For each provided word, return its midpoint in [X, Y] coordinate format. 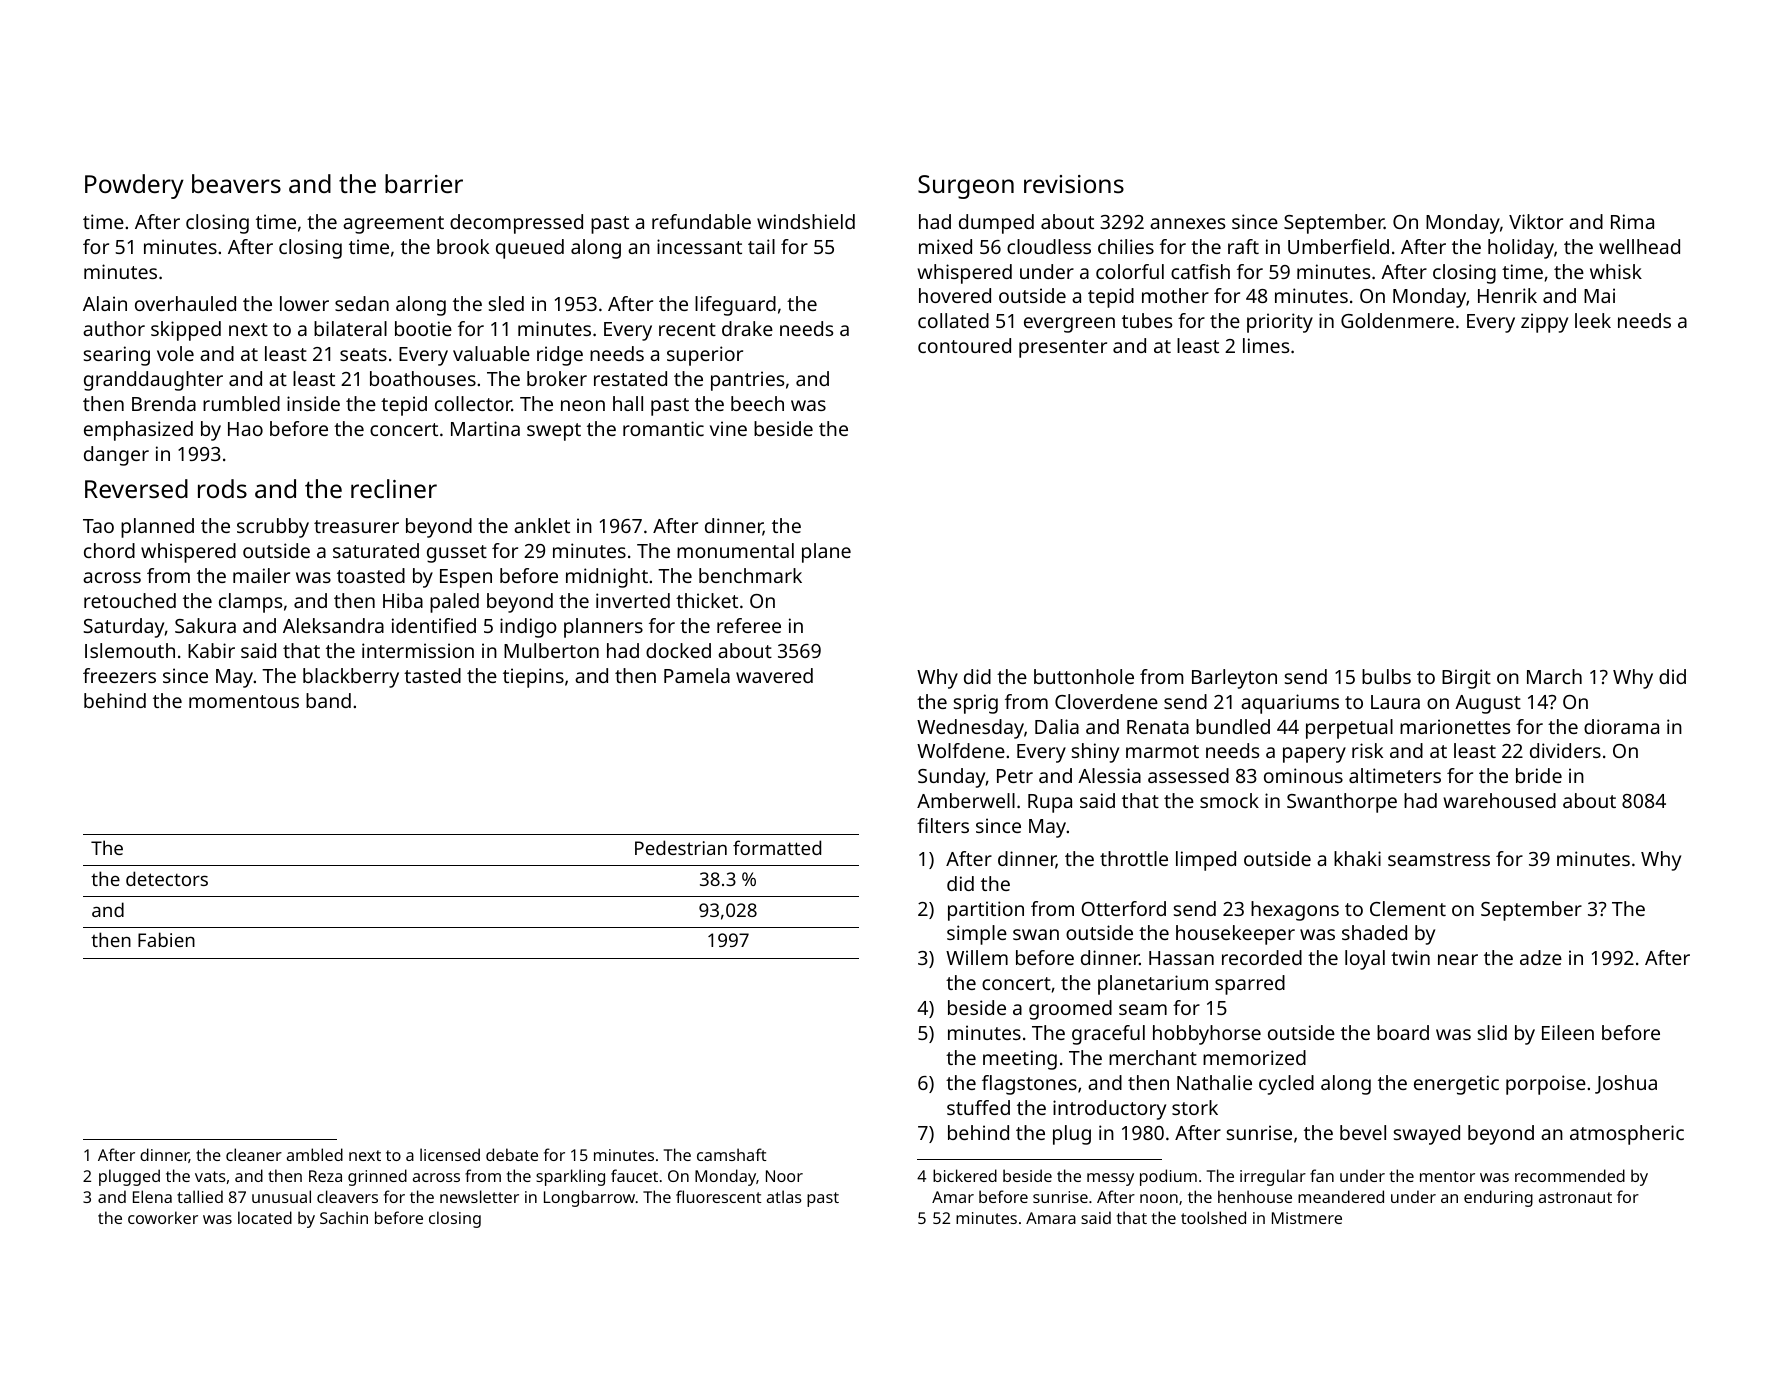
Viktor [1536, 221]
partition [986, 911]
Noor [784, 1176]
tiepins [533, 678]
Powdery [134, 186]
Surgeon [966, 187]
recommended [1570, 1175]
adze [1541, 957]
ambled [315, 1154]
